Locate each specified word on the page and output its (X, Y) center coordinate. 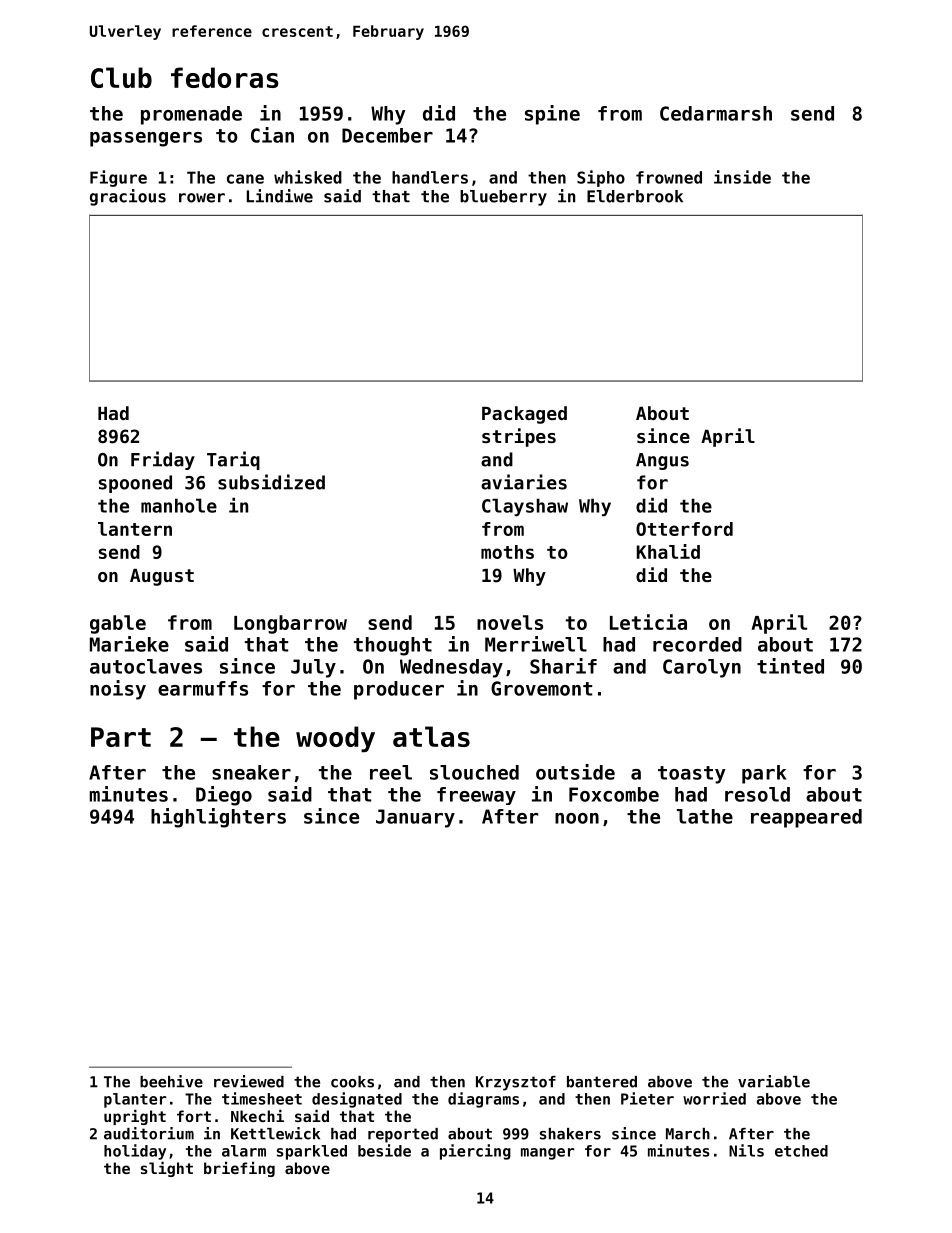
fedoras (225, 77)
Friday (163, 460)
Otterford (684, 529)
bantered (602, 1082)
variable (774, 1081)
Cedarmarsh (716, 113)
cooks (352, 1082)
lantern (135, 529)
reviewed (249, 1081)
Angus (662, 461)
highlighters (218, 818)
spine (552, 115)
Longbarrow (290, 624)
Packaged (524, 415)
